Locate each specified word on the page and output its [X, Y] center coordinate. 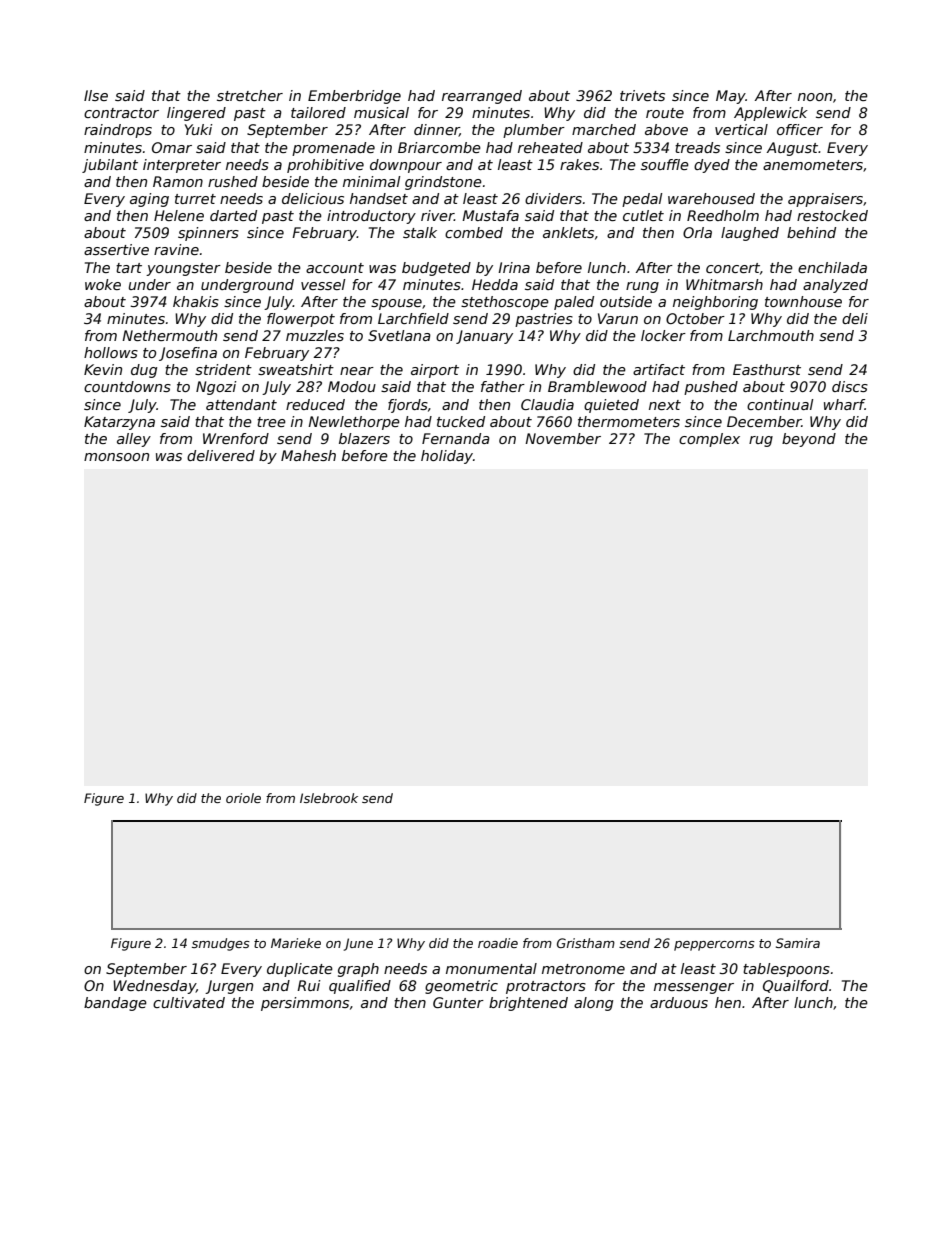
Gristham [586, 943]
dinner [437, 130]
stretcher [250, 95]
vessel [323, 284]
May [731, 97]
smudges [221, 944]
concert [733, 268]
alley [134, 440]
